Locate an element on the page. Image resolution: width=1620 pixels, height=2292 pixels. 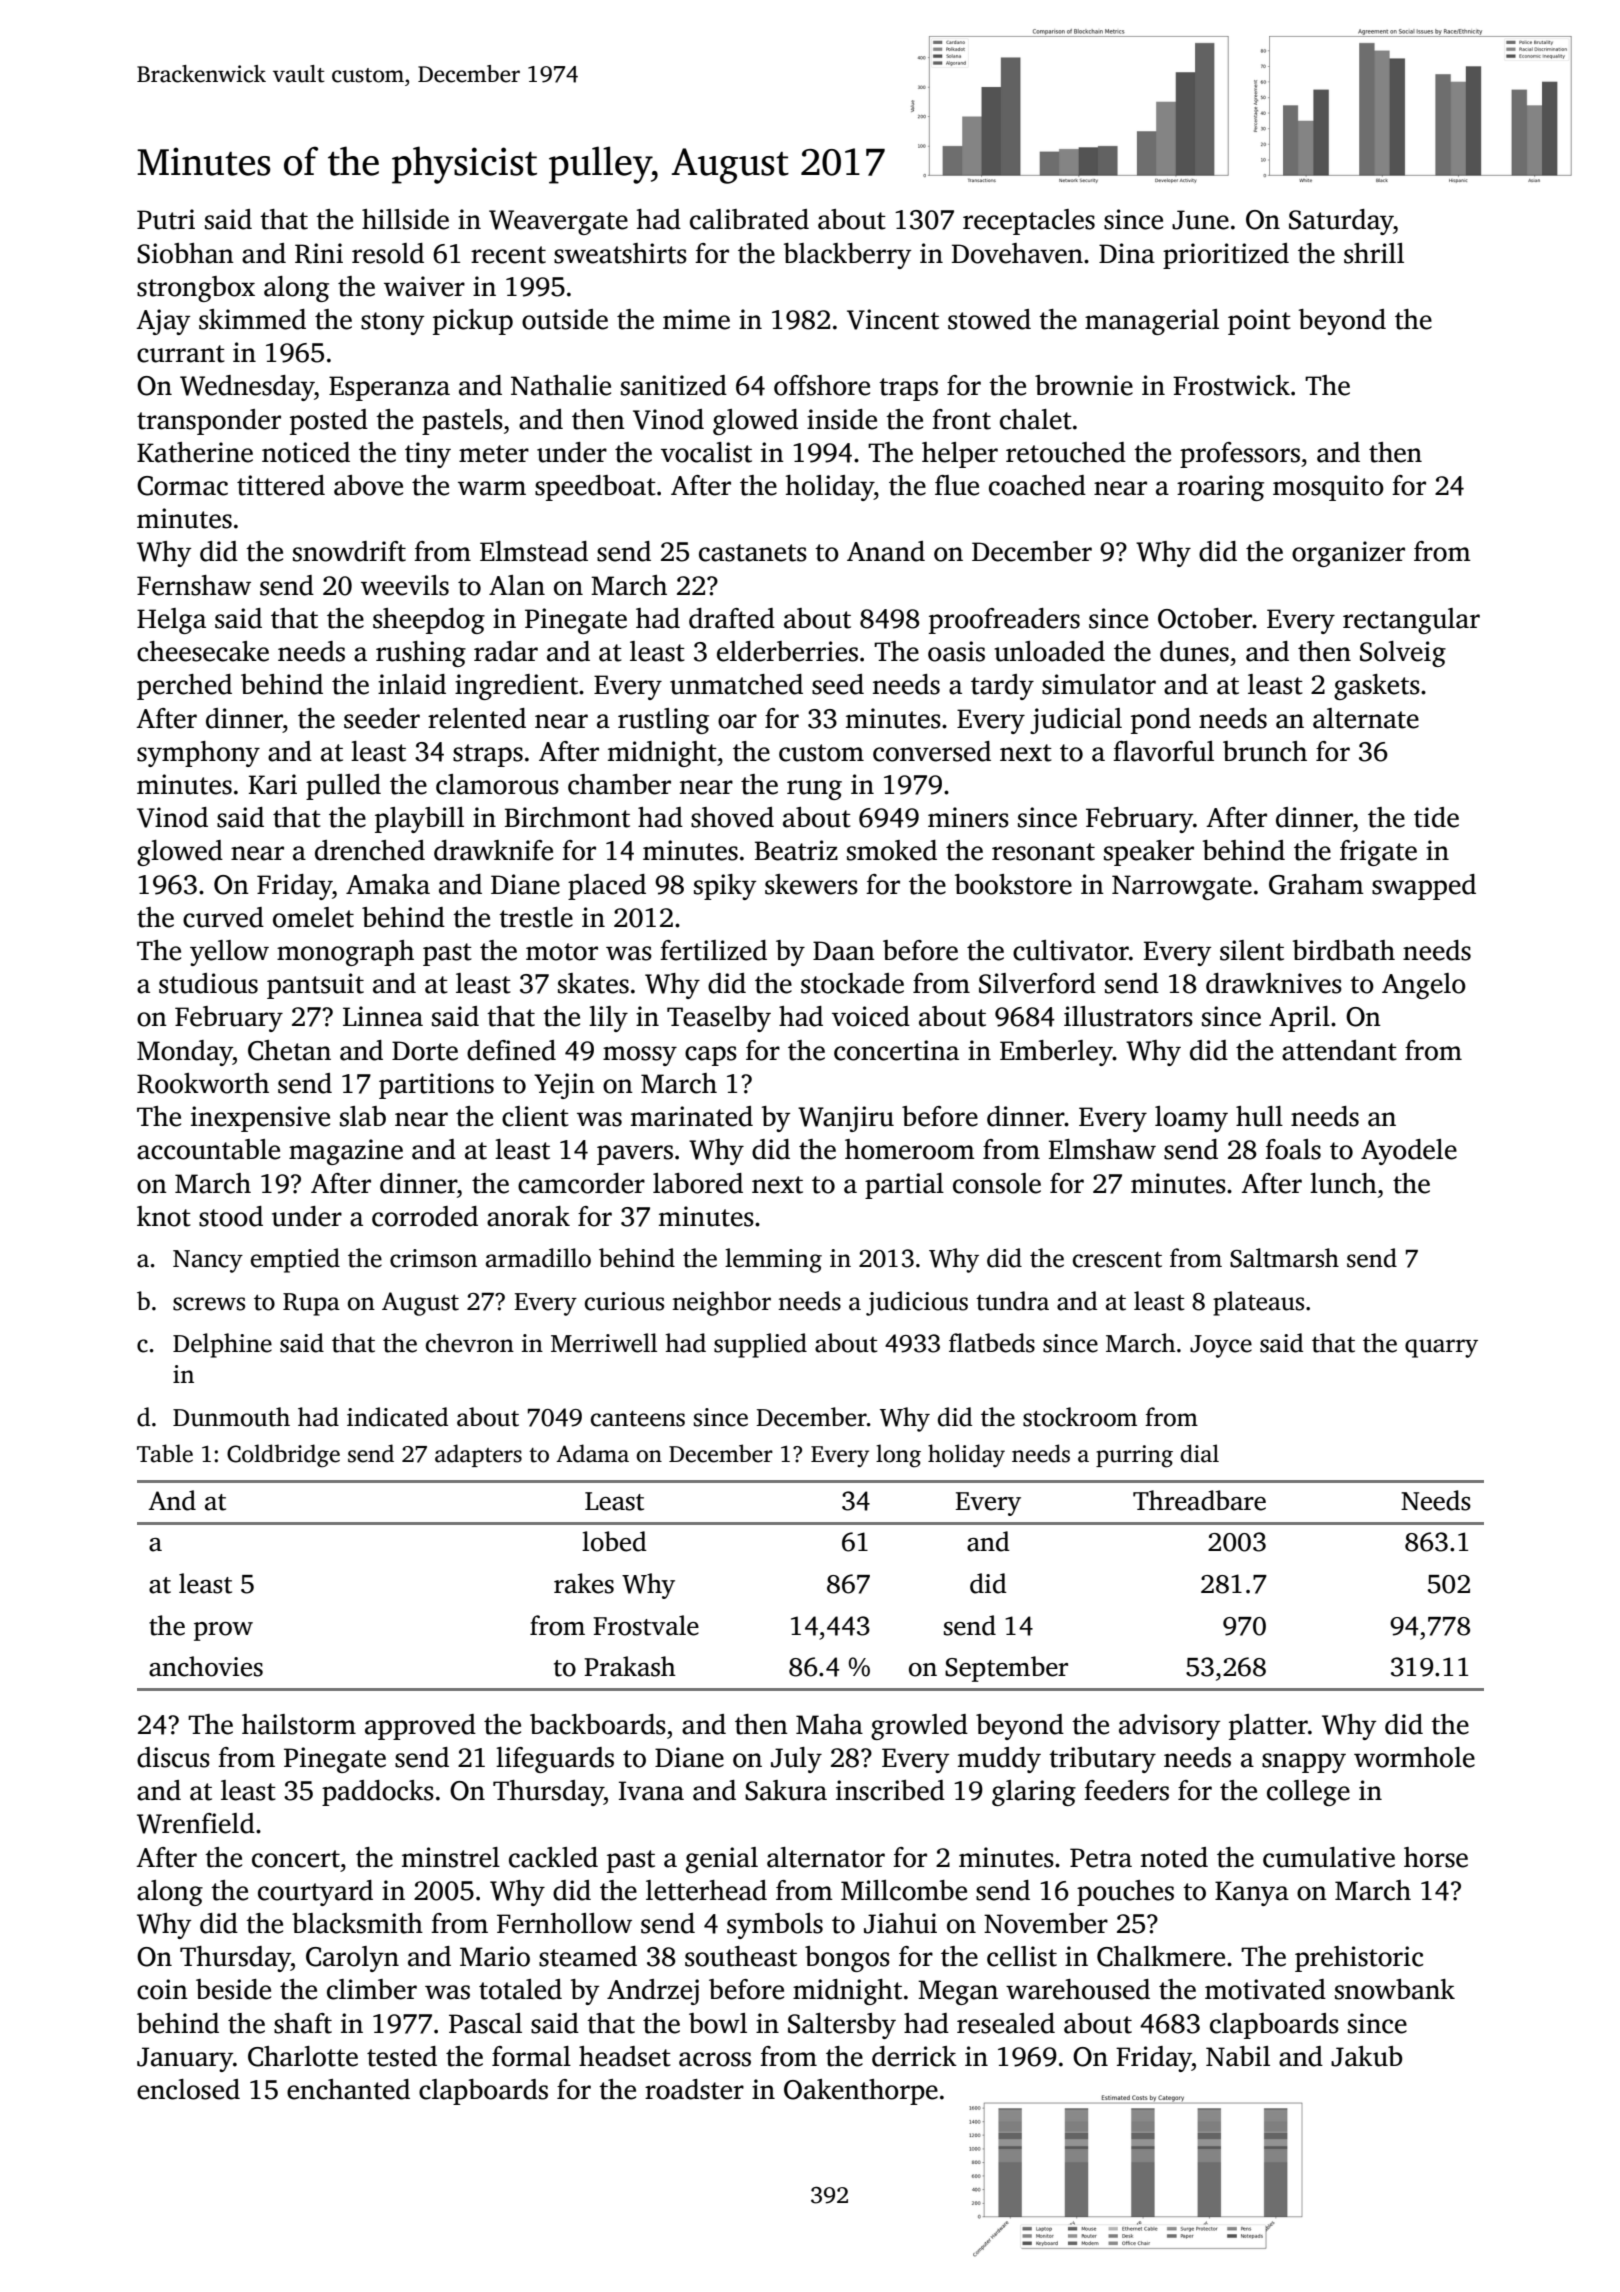
offshore is located at coordinates (822, 385).
